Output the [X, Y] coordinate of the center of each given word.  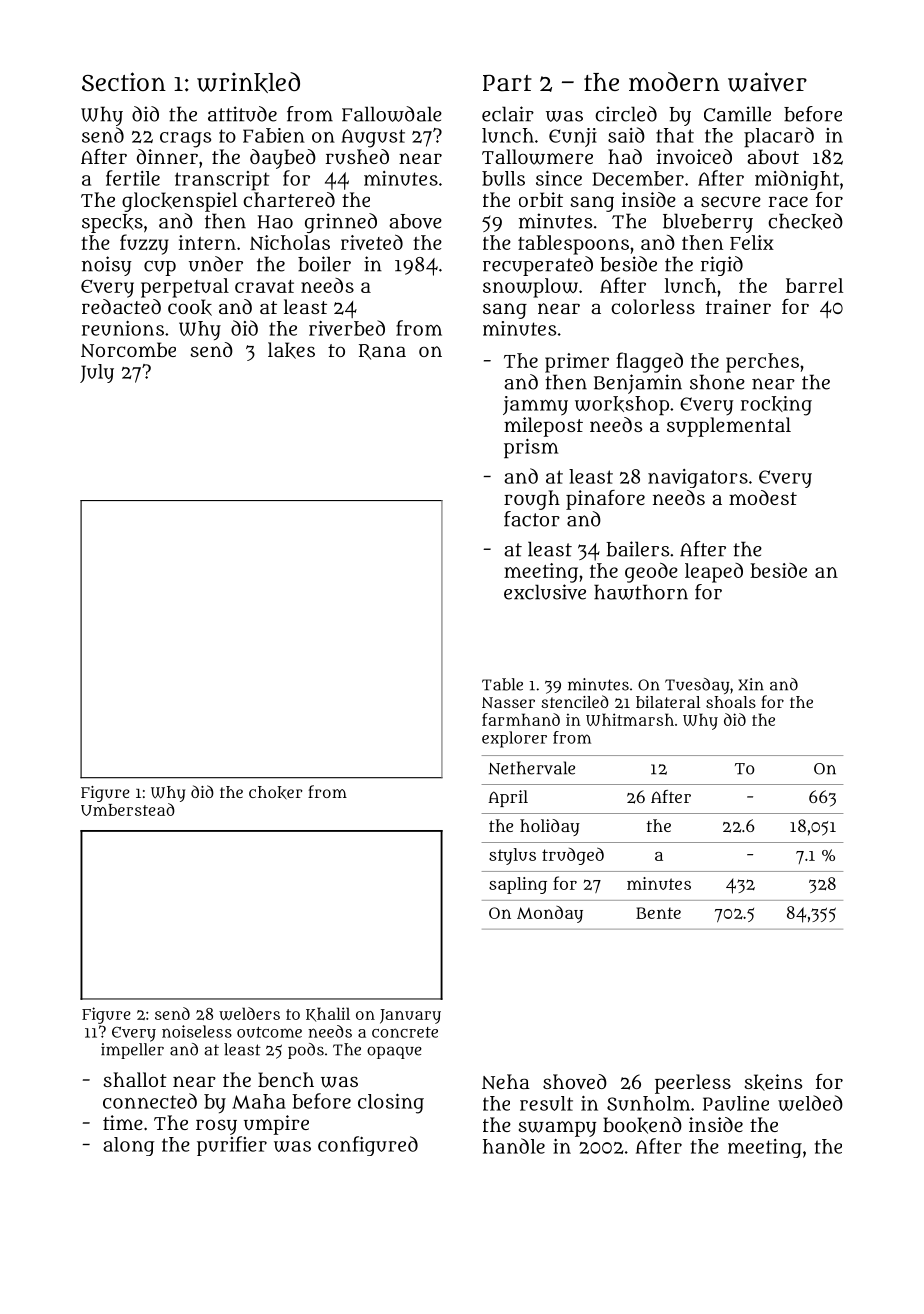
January [410, 1016]
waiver [767, 82]
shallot [135, 1079]
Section [124, 81]
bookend [642, 1125]
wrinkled [248, 82]
